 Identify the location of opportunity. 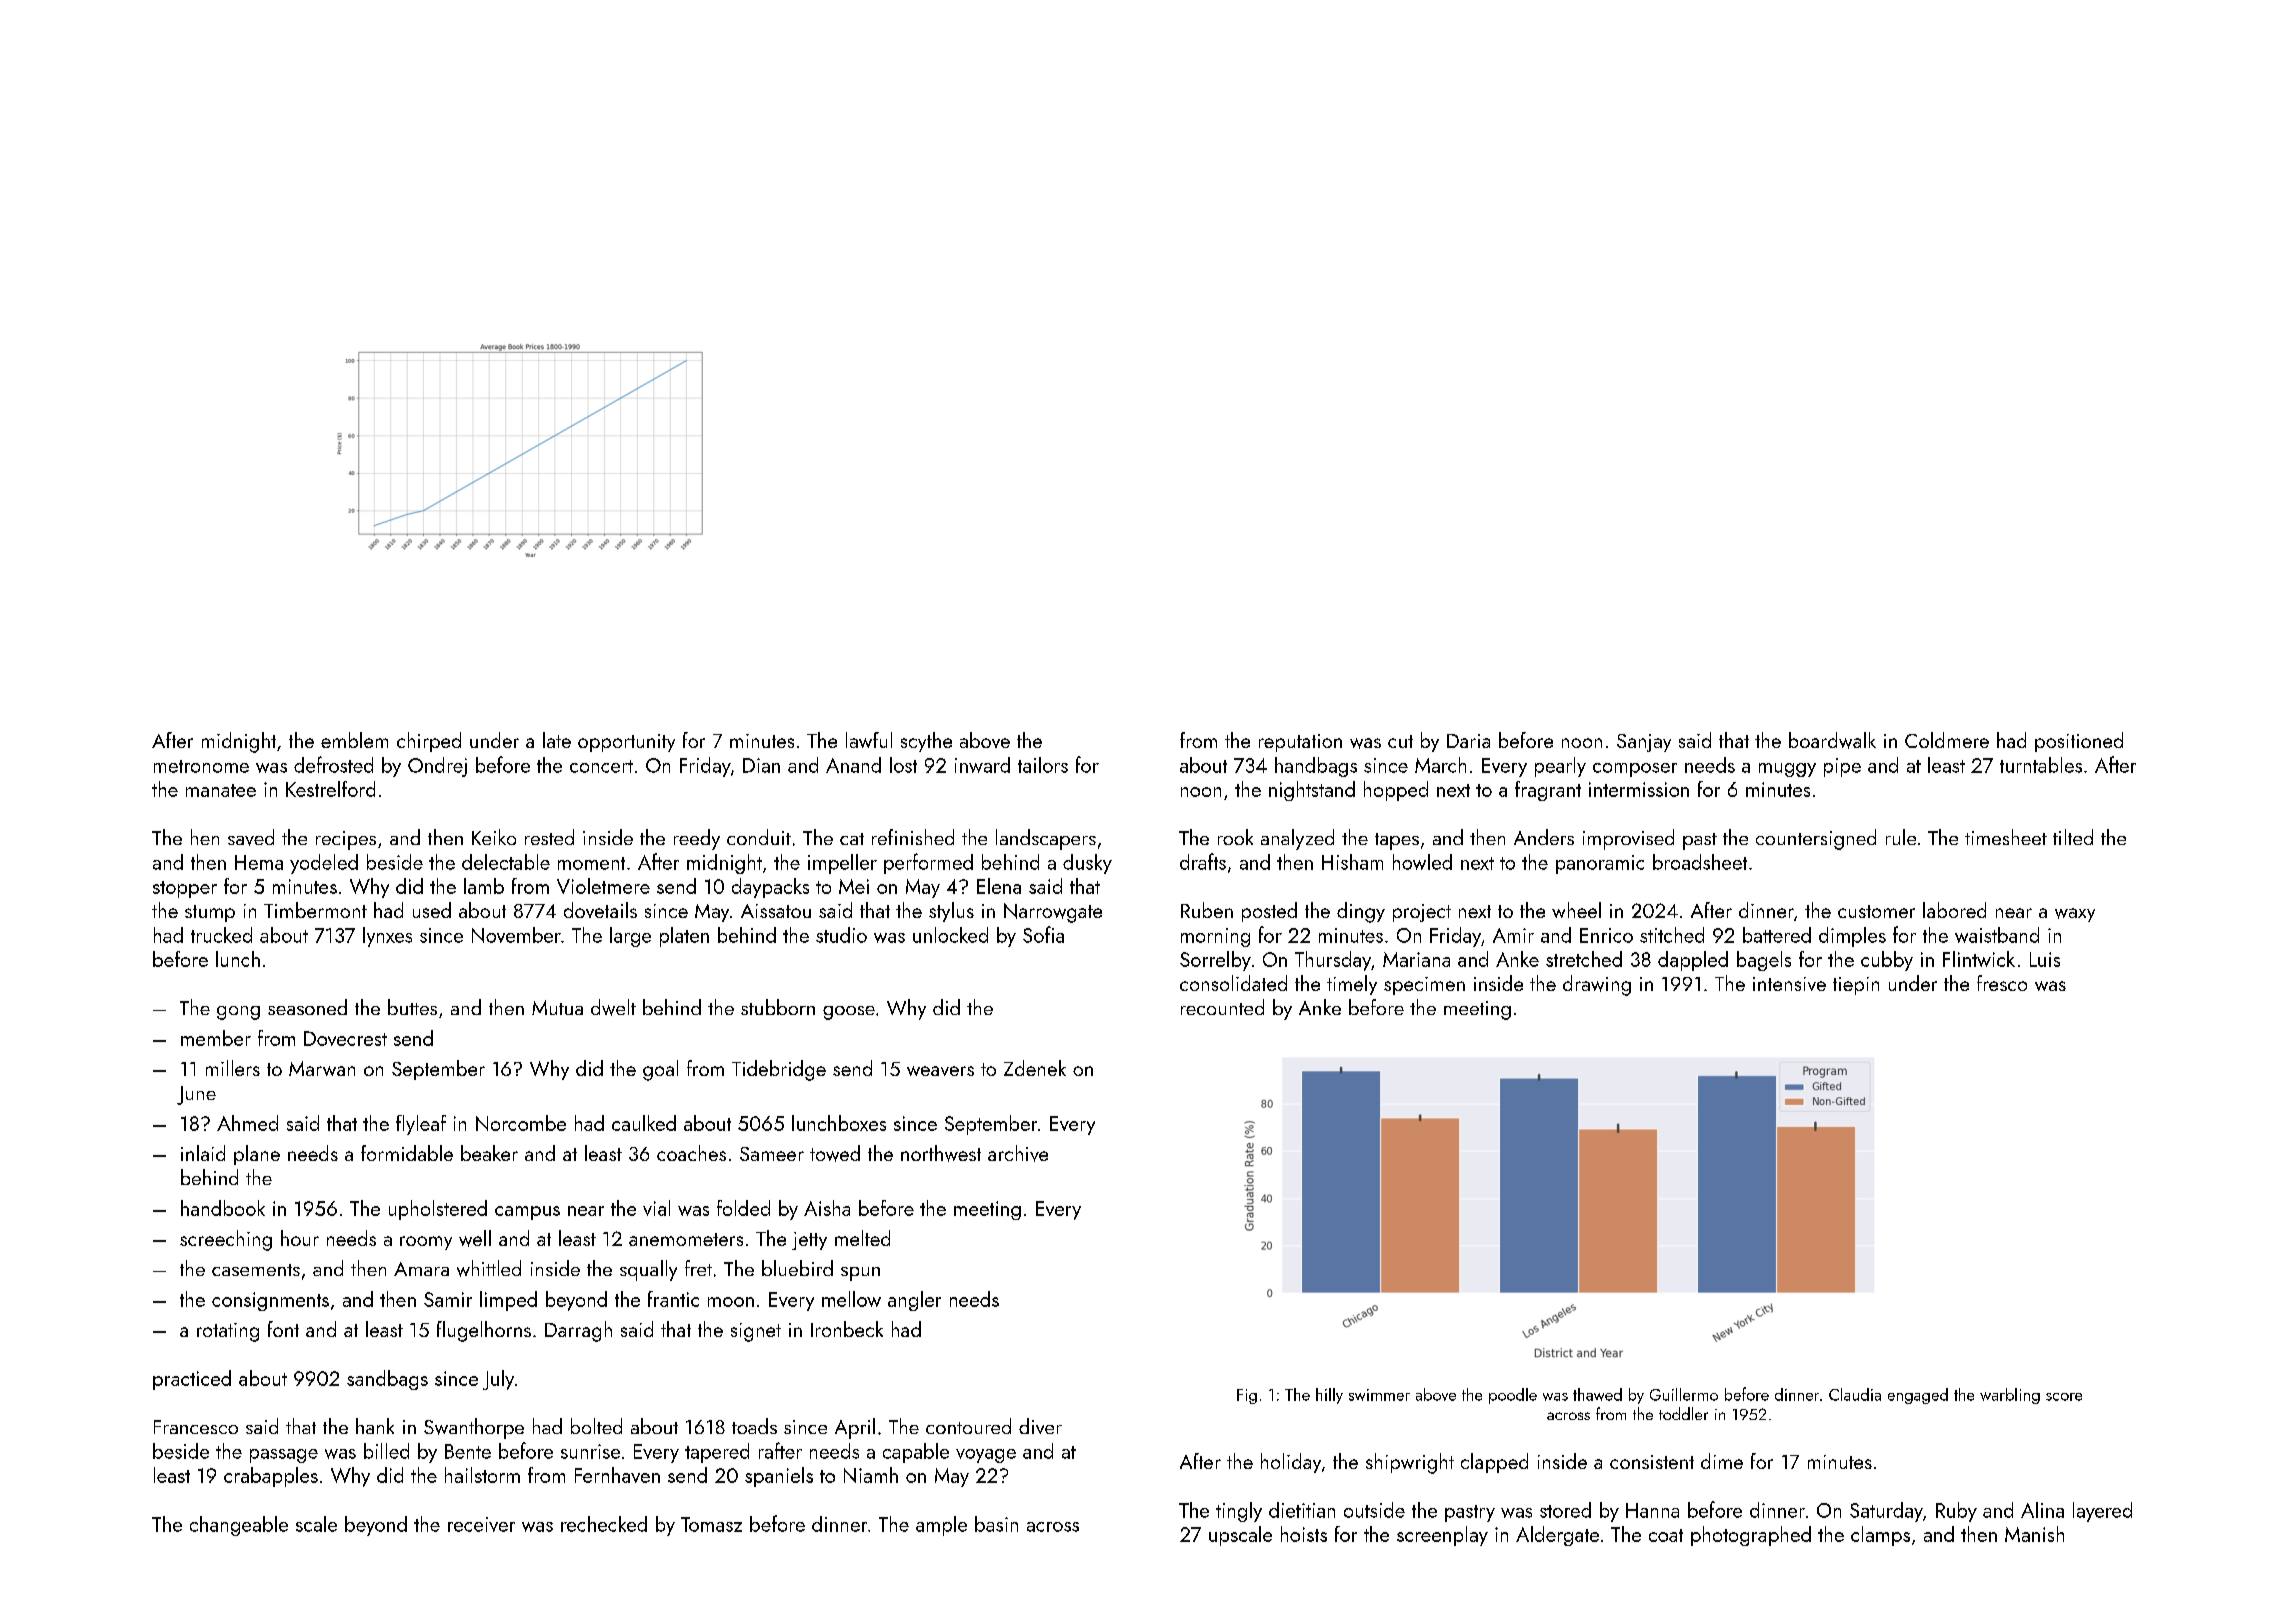
(626, 743).
